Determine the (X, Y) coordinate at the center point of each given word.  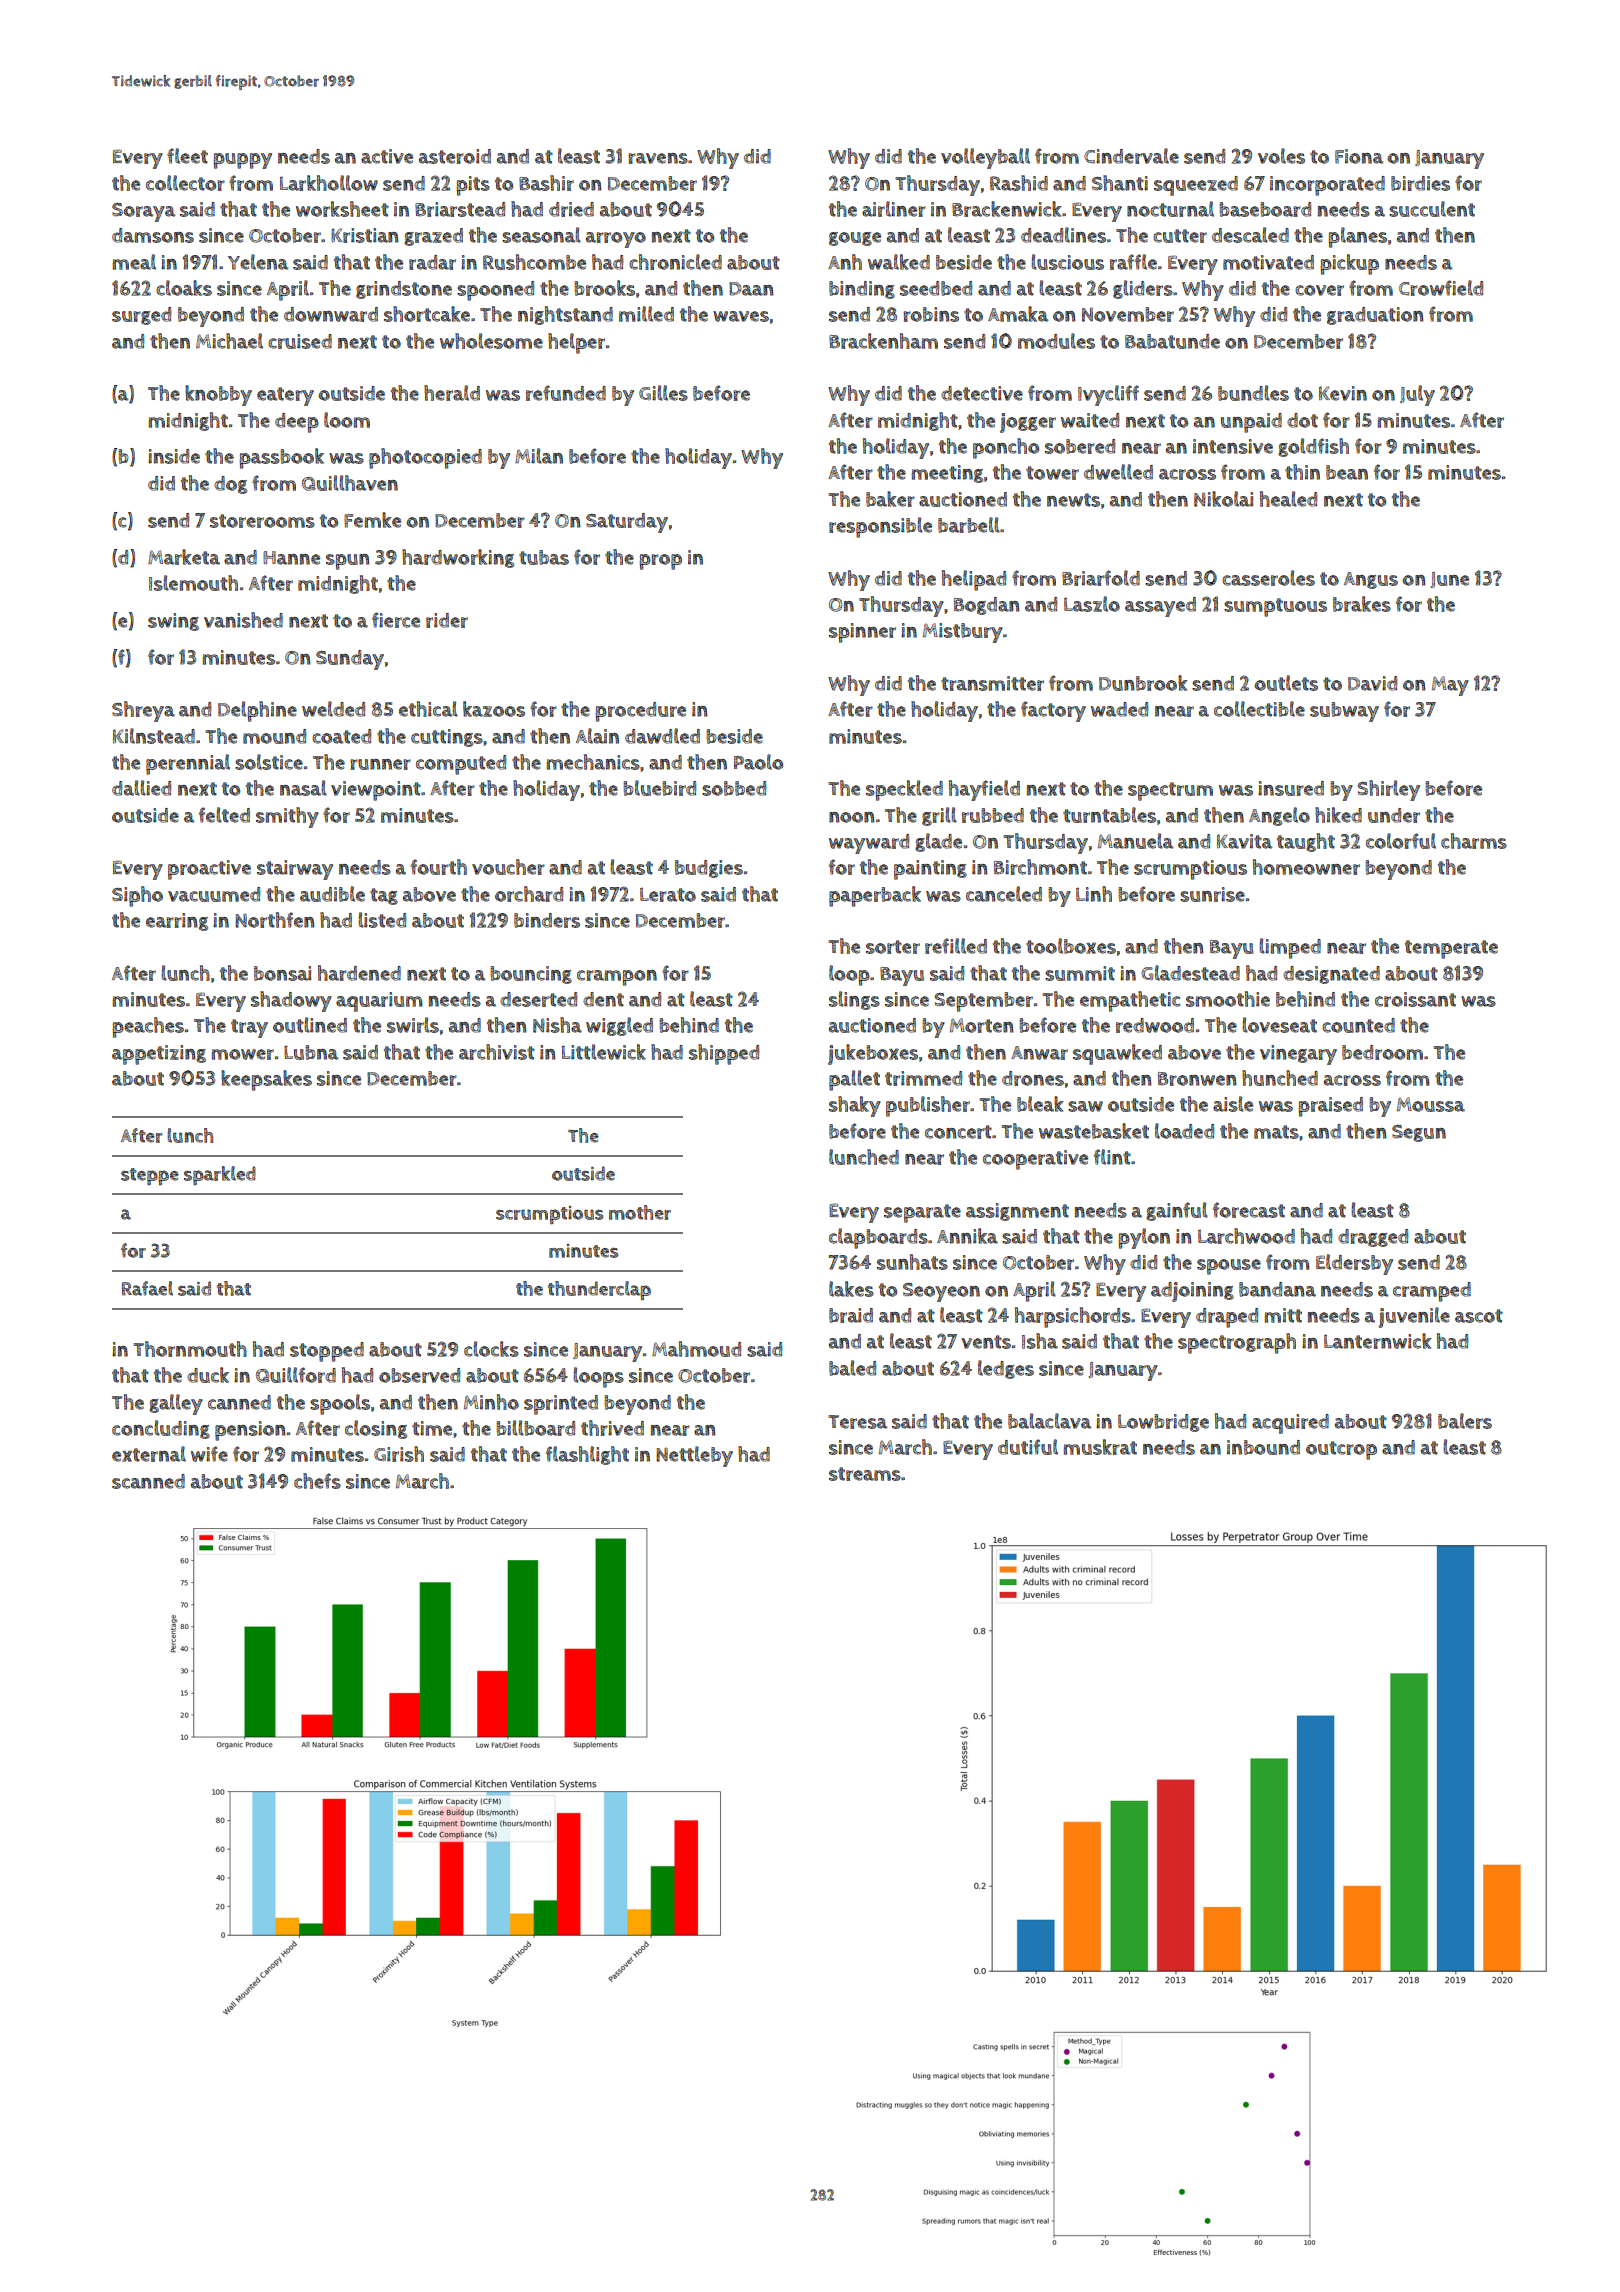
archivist (497, 1052)
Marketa (184, 557)
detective (982, 393)
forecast (1249, 1210)
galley (176, 1404)
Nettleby (694, 1456)
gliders (1143, 289)
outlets (1286, 683)
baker (890, 499)
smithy (287, 817)
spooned (495, 291)
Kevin (1343, 393)
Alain (597, 736)
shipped (724, 1054)
